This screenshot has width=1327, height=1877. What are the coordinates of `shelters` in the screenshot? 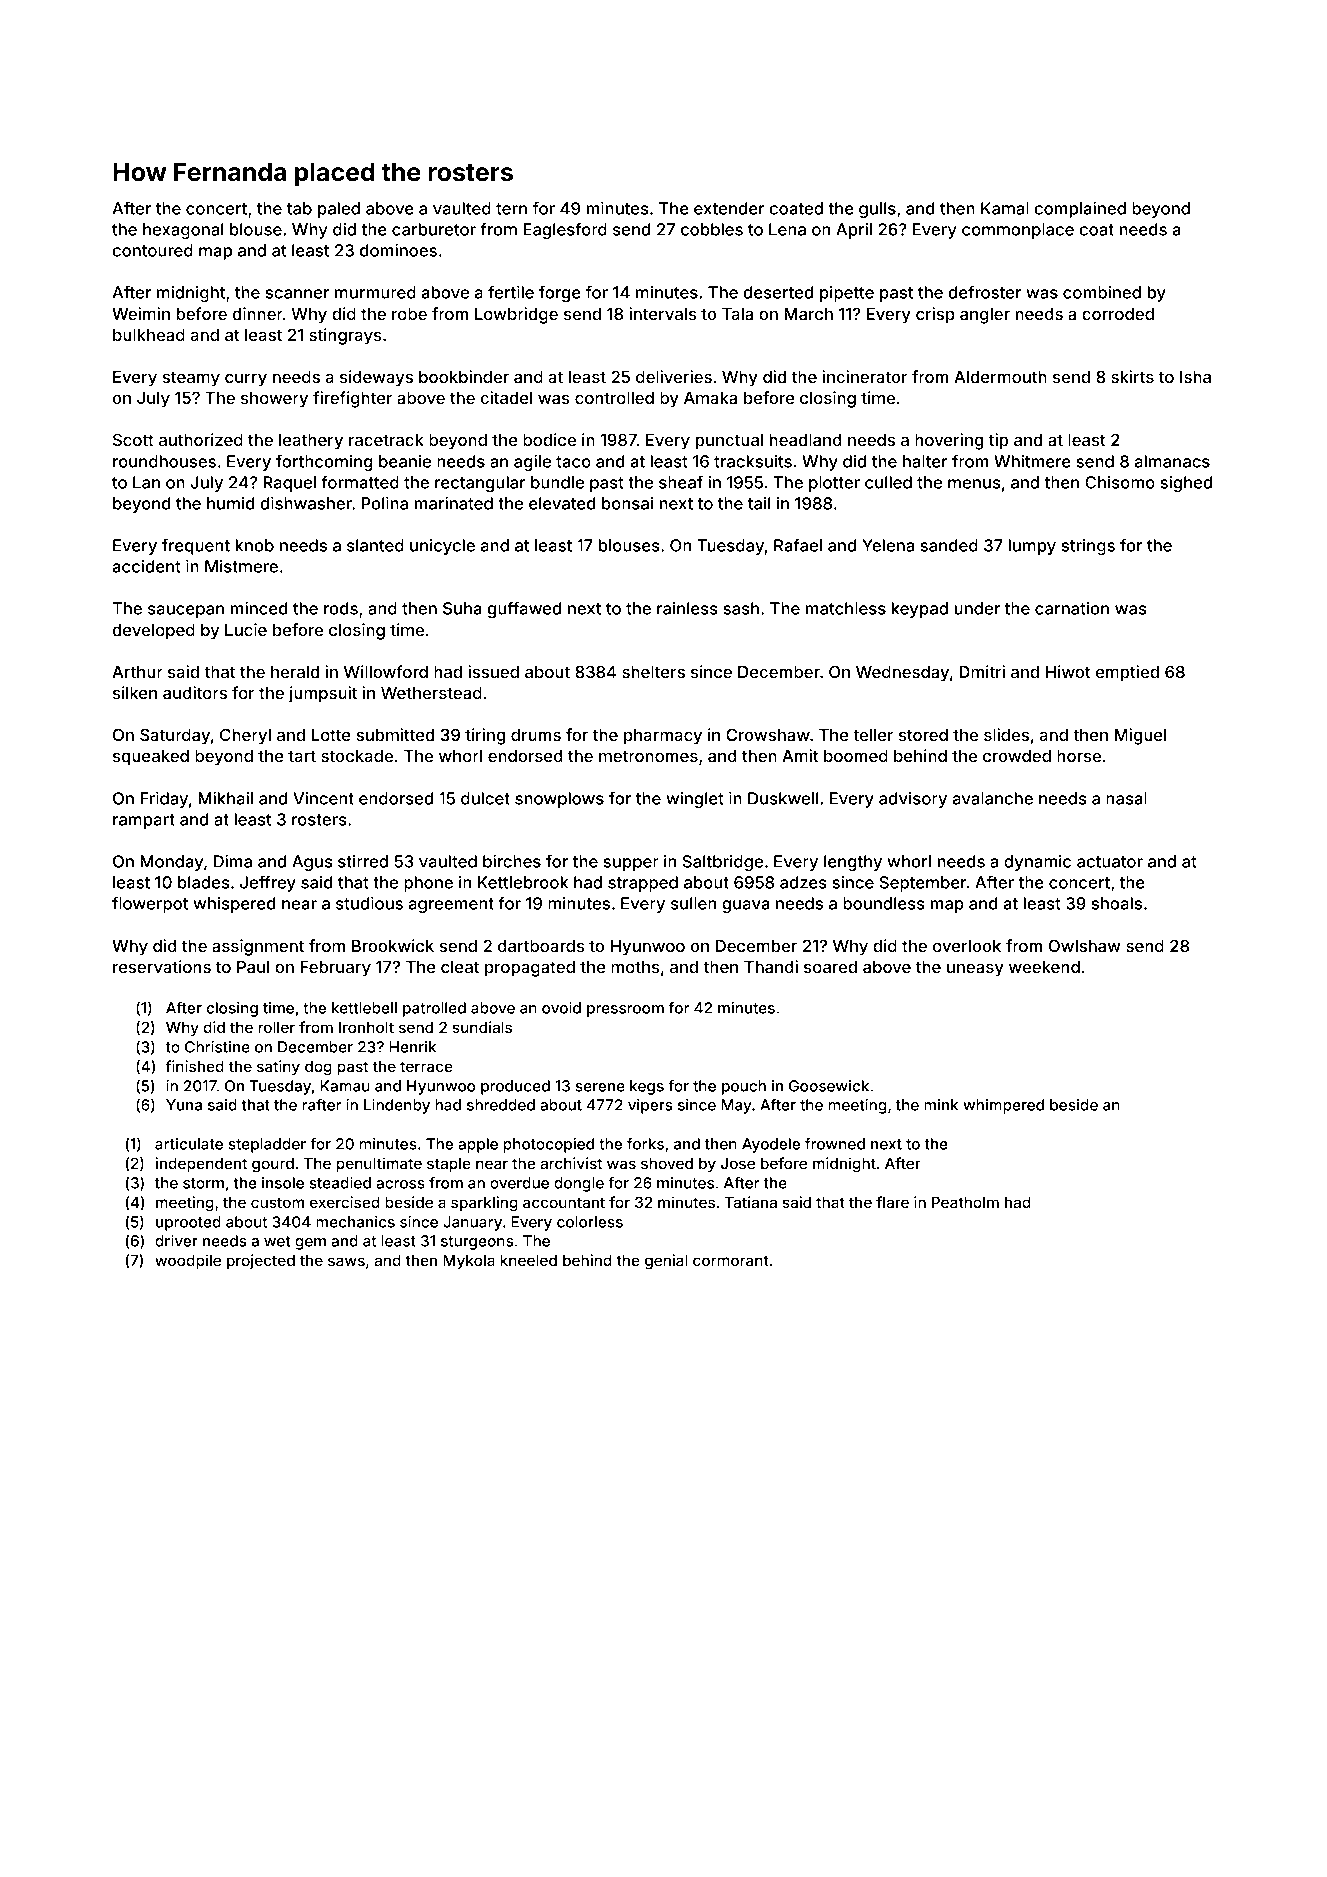 It's located at (653, 672).
